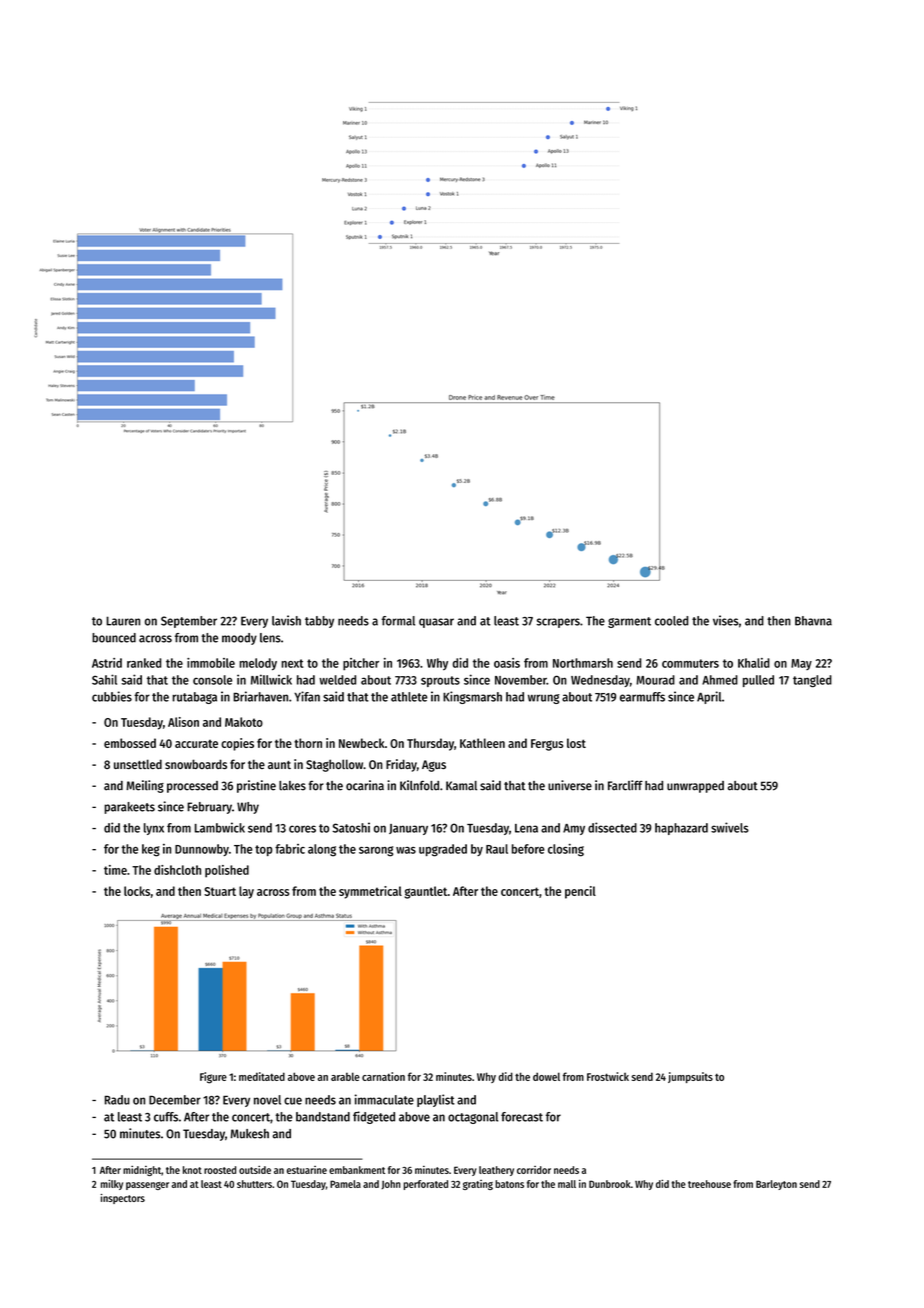 The width and height of the page is (924, 1308). Describe the element at coordinates (813, 621) in the page. I see `Bhavna` at that location.
